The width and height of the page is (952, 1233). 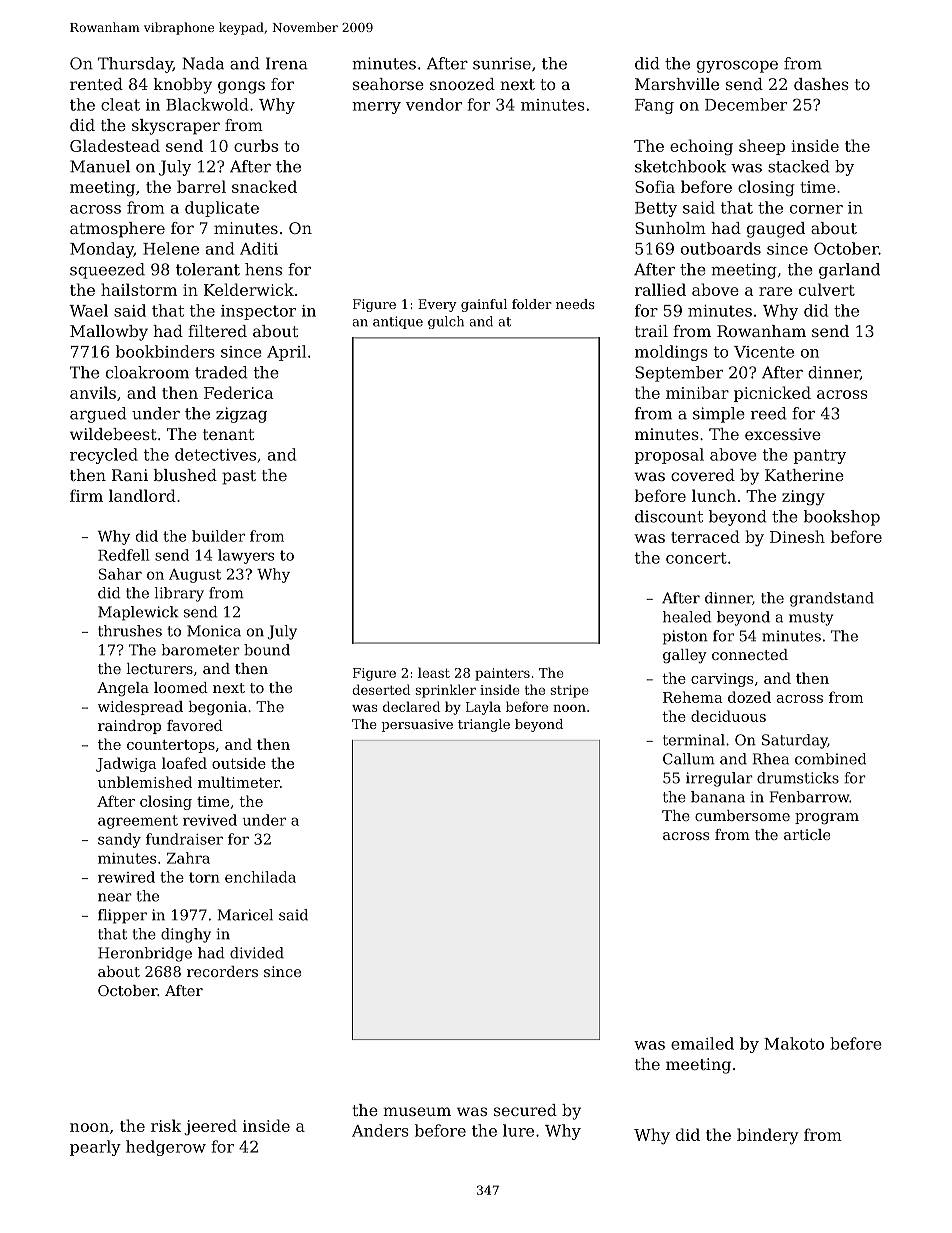 What do you see at coordinates (767, 1136) in the page?
I see `bindery` at bounding box center [767, 1136].
